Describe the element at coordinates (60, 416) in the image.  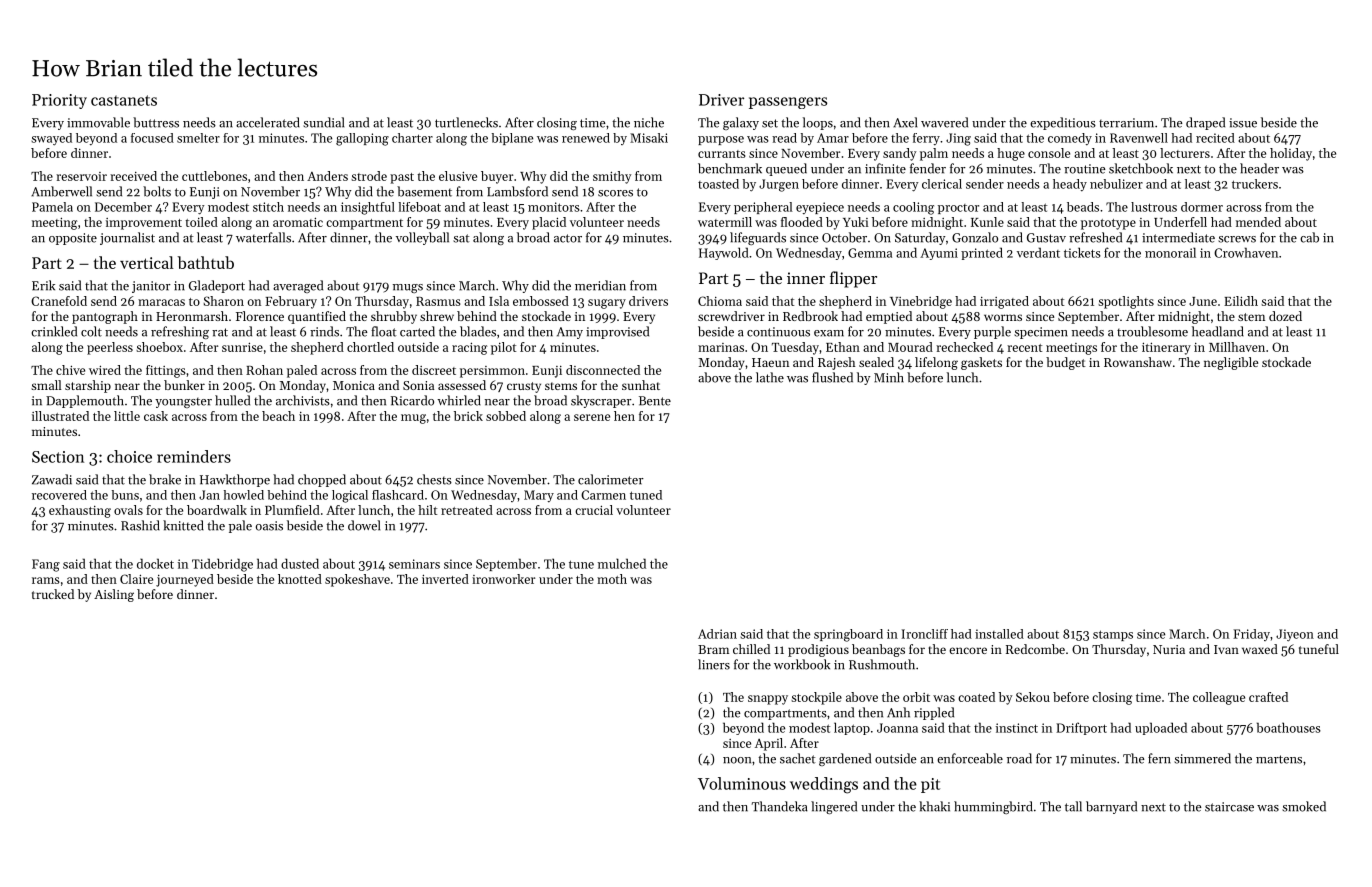
I see `illustrated` at that location.
